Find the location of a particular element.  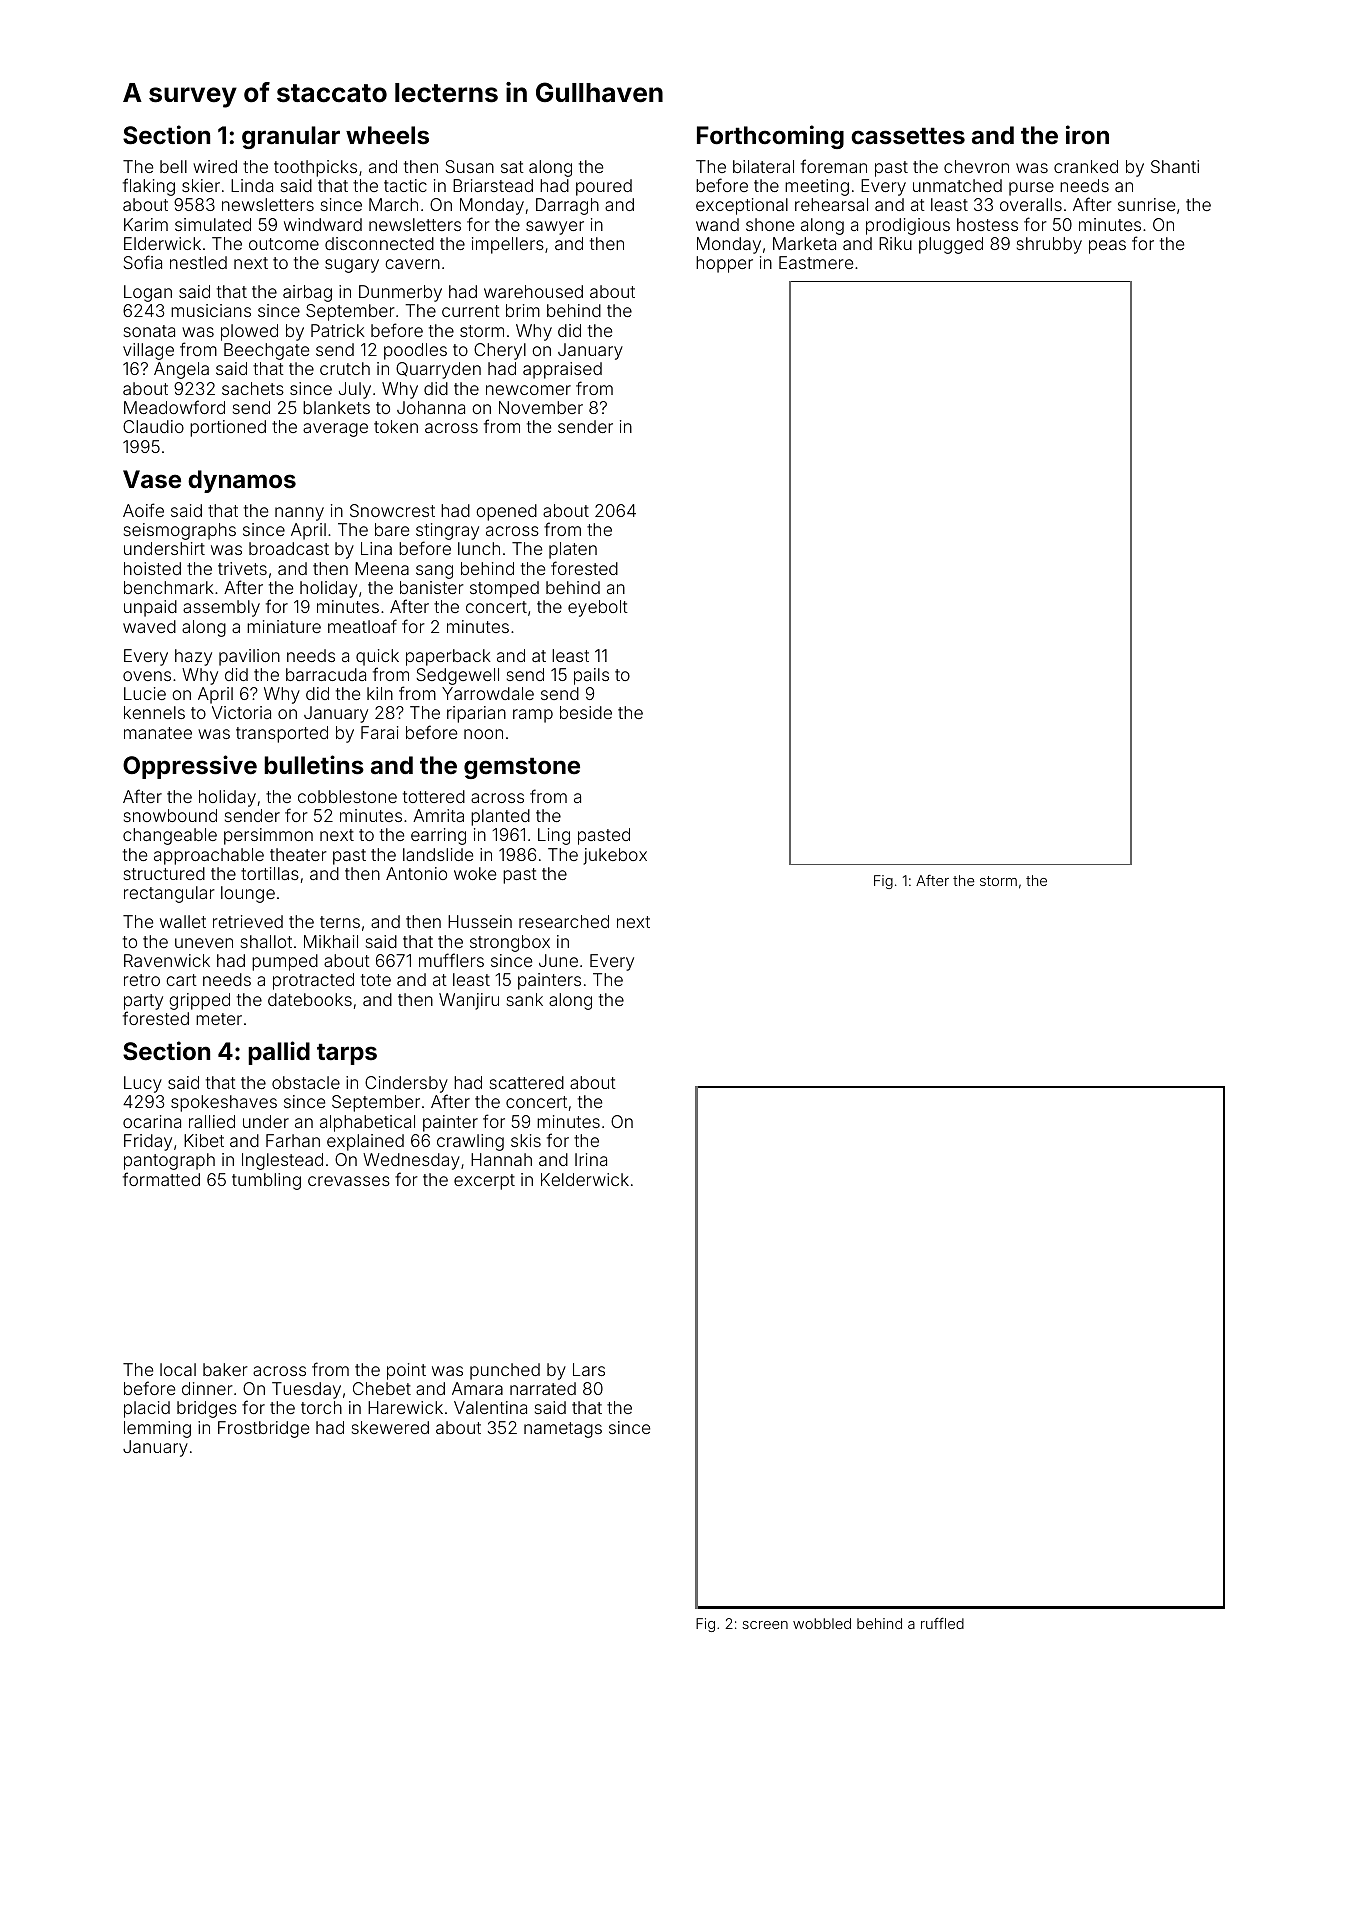

Frostbridge is located at coordinates (263, 1429).
